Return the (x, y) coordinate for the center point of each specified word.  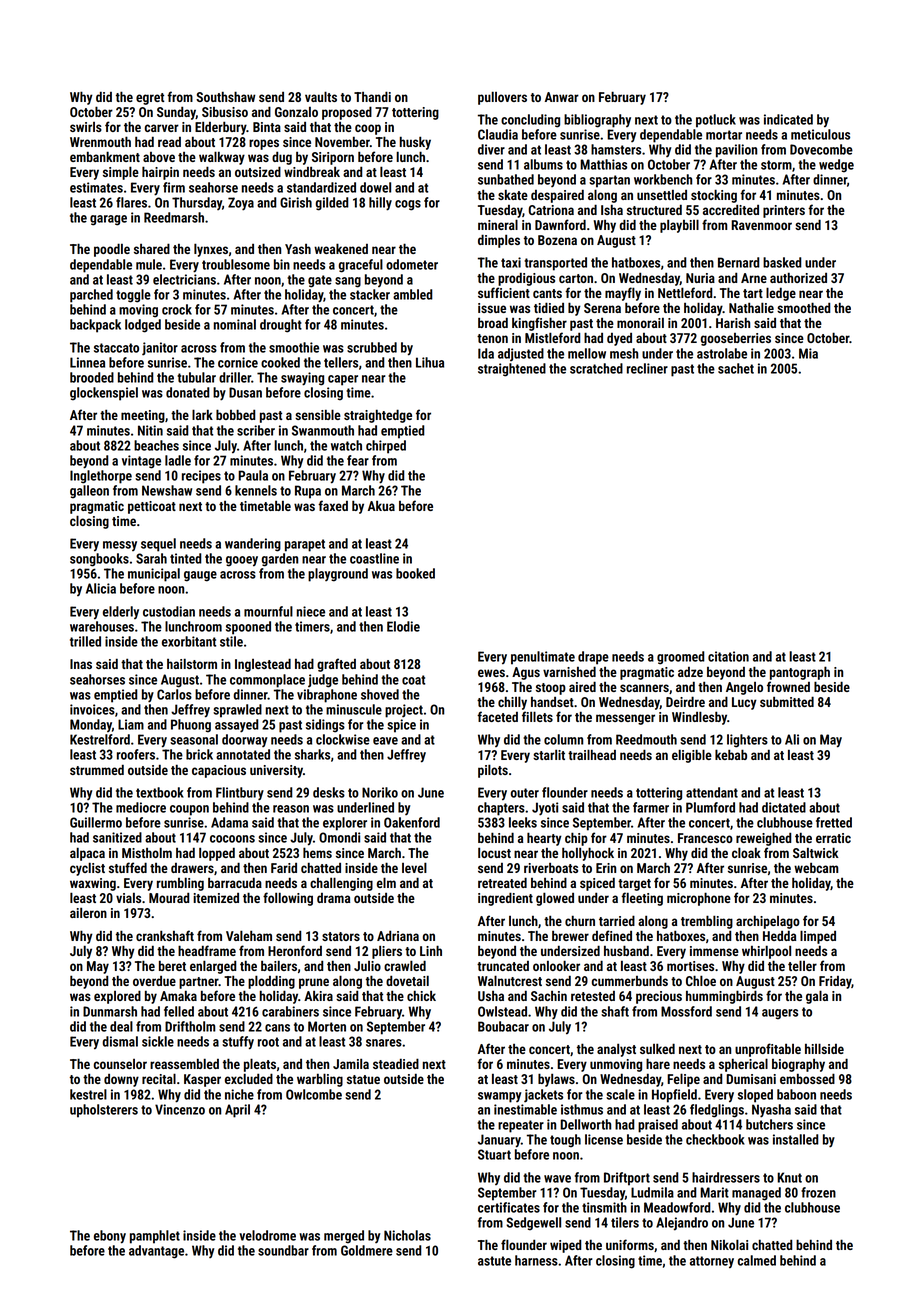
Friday (835, 982)
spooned (248, 628)
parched (91, 296)
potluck (716, 121)
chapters (501, 809)
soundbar (283, 1250)
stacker (370, 294)
